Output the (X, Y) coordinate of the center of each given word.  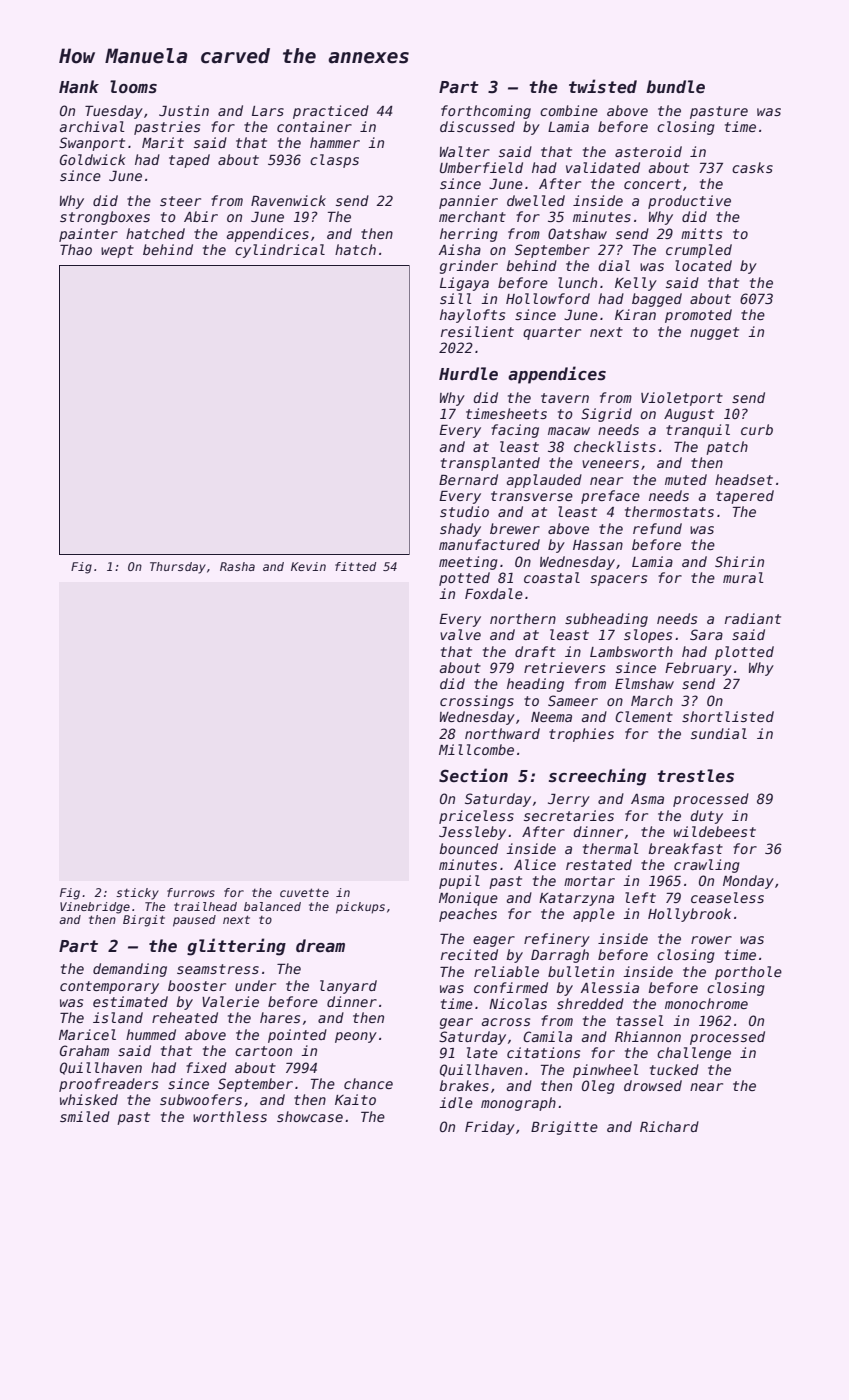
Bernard (468, 479)
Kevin (308, 566)
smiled (85, 1116)
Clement (644, 716)
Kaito (355, 1099)
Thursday (178, 568)
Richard (669, 1126)
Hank (79, 86)
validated (603, 167)
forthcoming (486, 112)
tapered (745, 497)
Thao (76, 249)
